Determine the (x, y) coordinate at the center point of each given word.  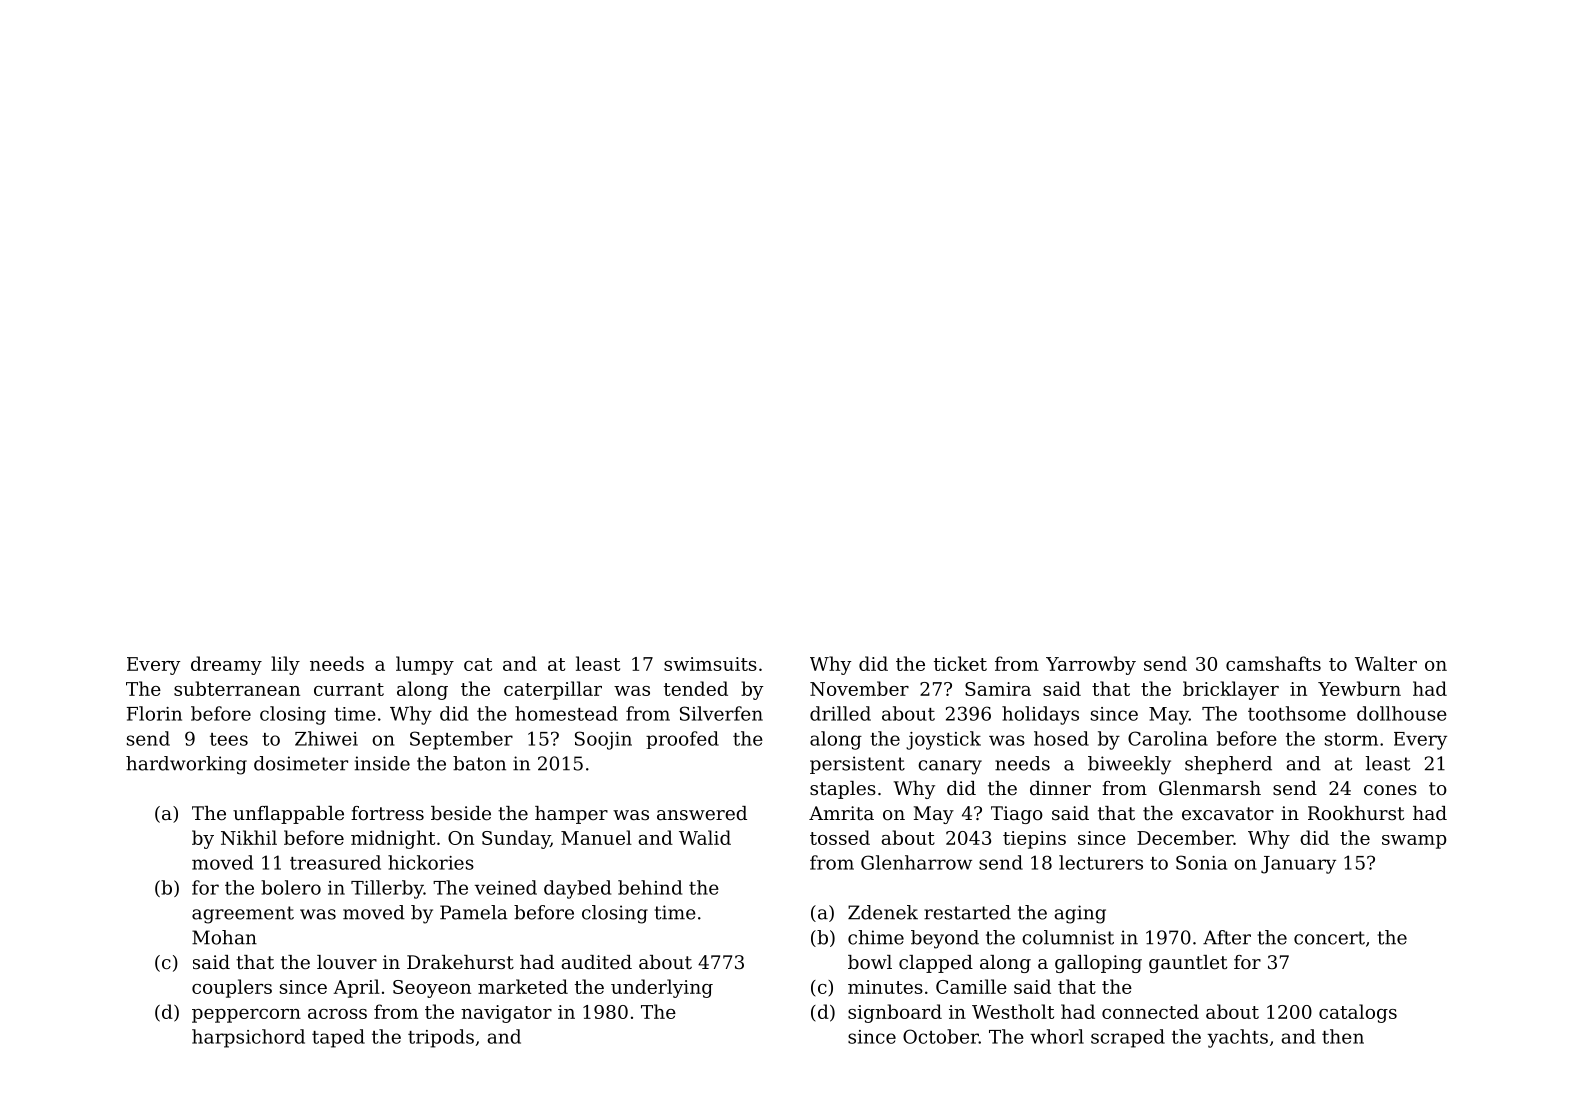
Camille (971, 986)
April (356, 988)
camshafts (1273, 663)
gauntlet (1188, 964)
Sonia (1201, 862)
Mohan (224, 937)
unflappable (288, 815)
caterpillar (553, 690)
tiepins (1034, 840)
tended (696, 688)
